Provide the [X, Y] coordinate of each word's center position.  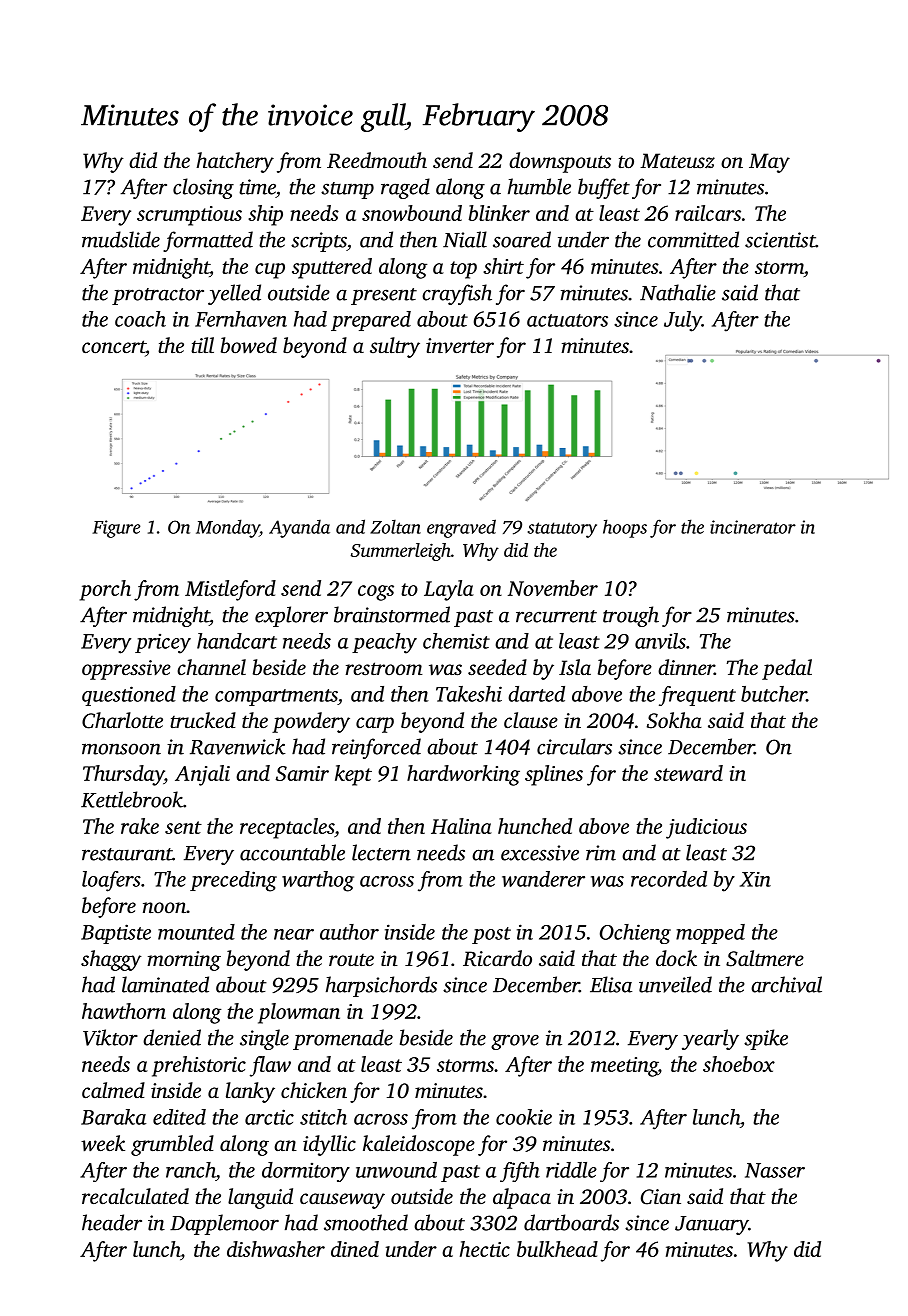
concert [114, 348]
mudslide [121, 239]
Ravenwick [238, 746]
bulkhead [557, 1249]
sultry [395, 347]
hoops [625, 528]
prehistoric [199, 1066]
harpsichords [381, 986]
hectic [485, 1249]
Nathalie [678, 292]
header [112, 1222]
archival [786, 984]
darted [536, 694]
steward [688, 773]
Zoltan [395, 526]
